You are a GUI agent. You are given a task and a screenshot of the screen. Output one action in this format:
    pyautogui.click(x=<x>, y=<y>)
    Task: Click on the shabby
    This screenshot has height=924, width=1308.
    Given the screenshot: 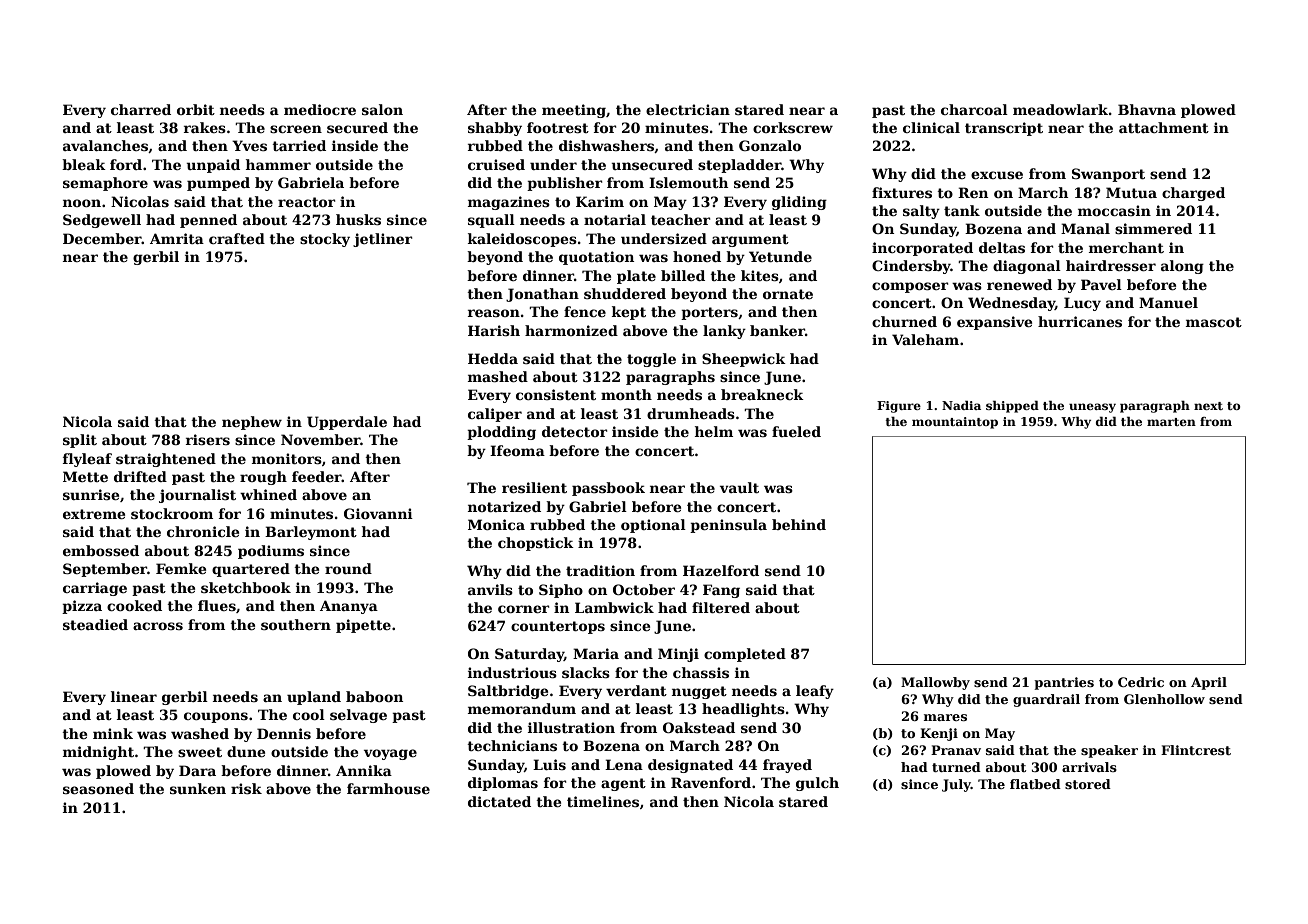 What is the action you would take?
    pyautogui.click(x=495, y=129)
